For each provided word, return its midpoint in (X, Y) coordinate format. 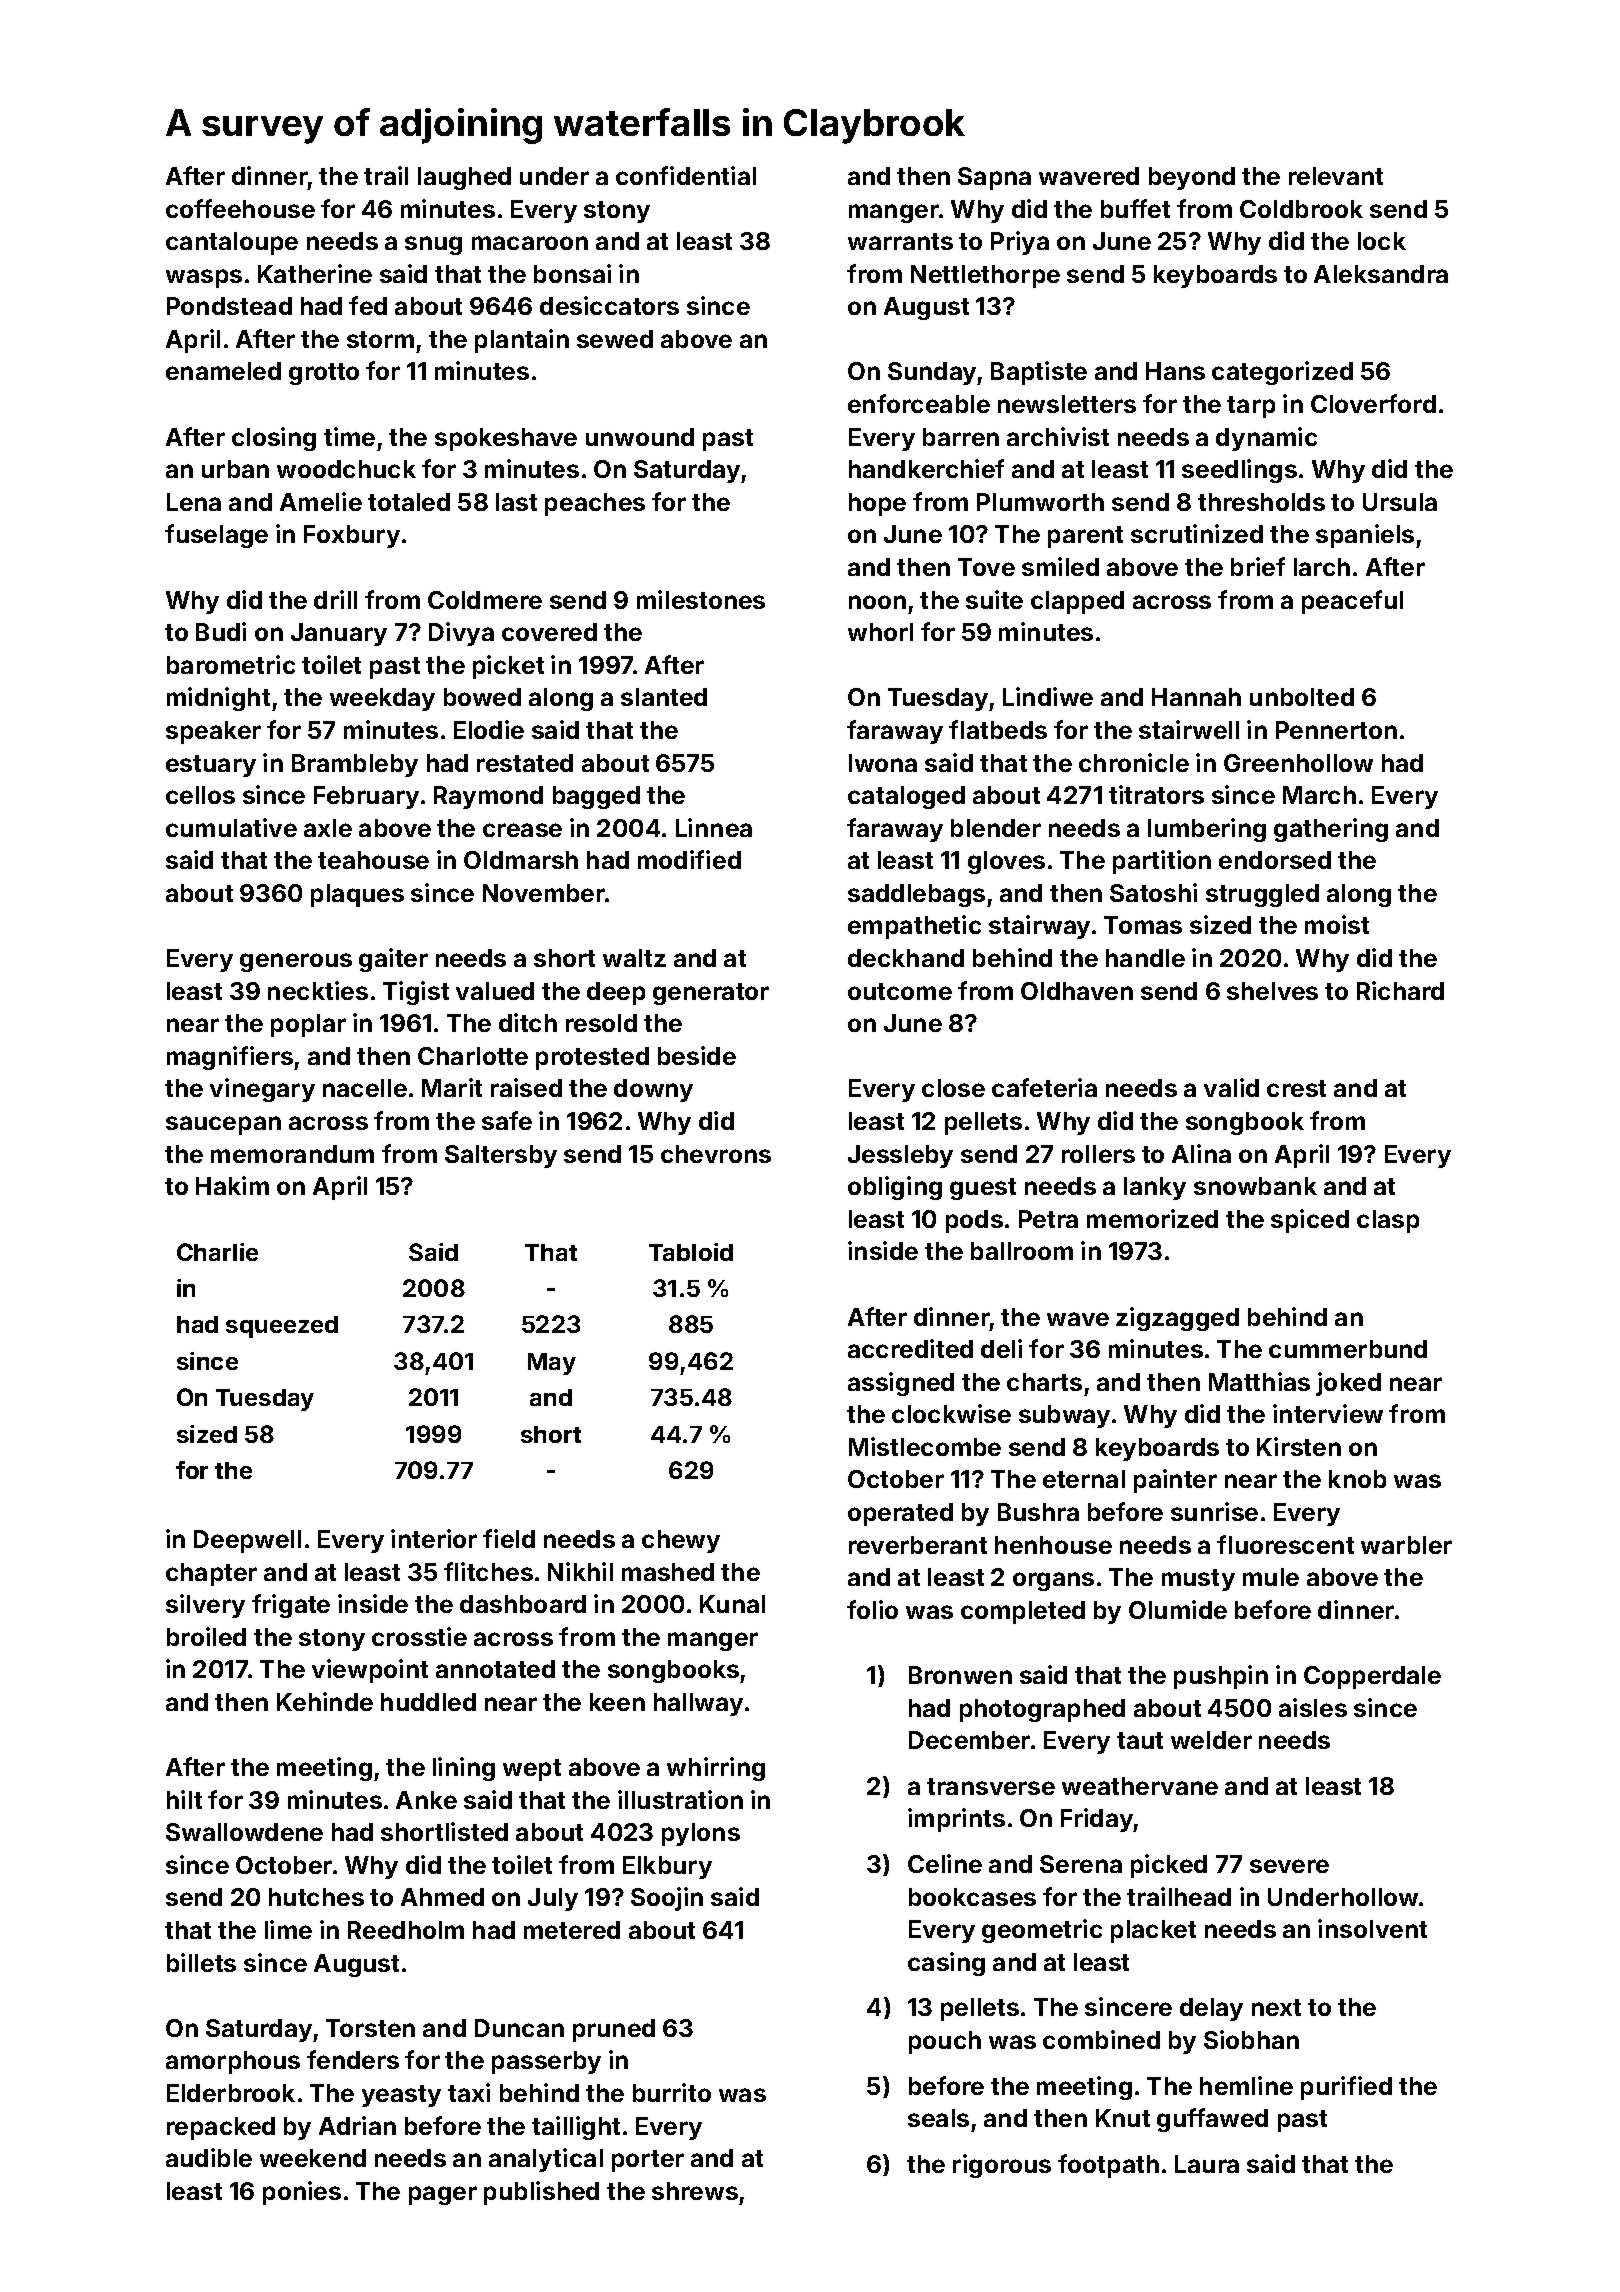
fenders (353, 2059)
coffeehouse (240, 208)
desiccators (609, 305)
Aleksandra (1381, 274)
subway (1064, 1416)
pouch (945, 2042)
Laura (1207, 2164)
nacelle (365, 1088)
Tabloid (691, 1252)
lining (464, 1769)
